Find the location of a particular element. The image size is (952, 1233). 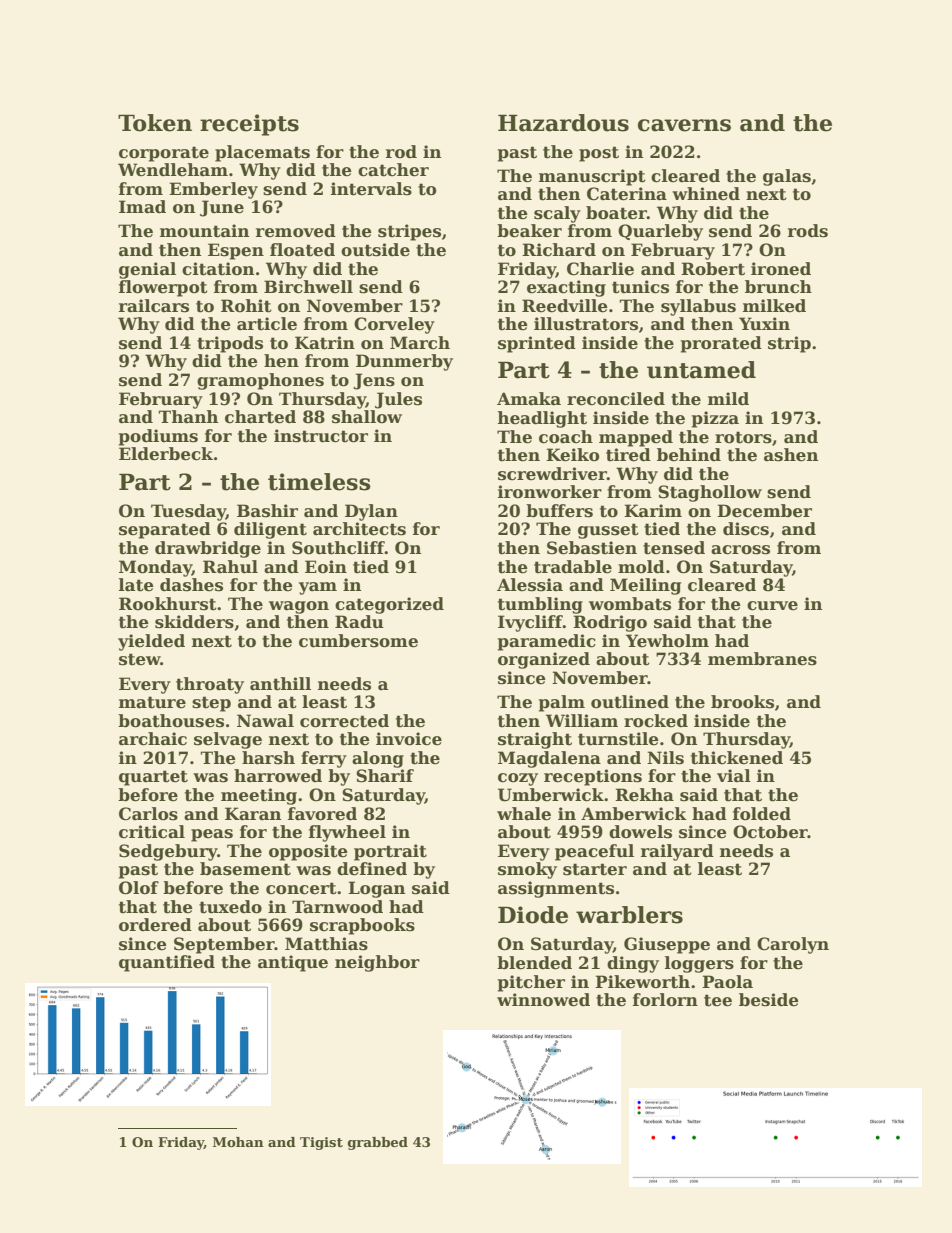

Mohan is located at coordinates (238, 1142).
